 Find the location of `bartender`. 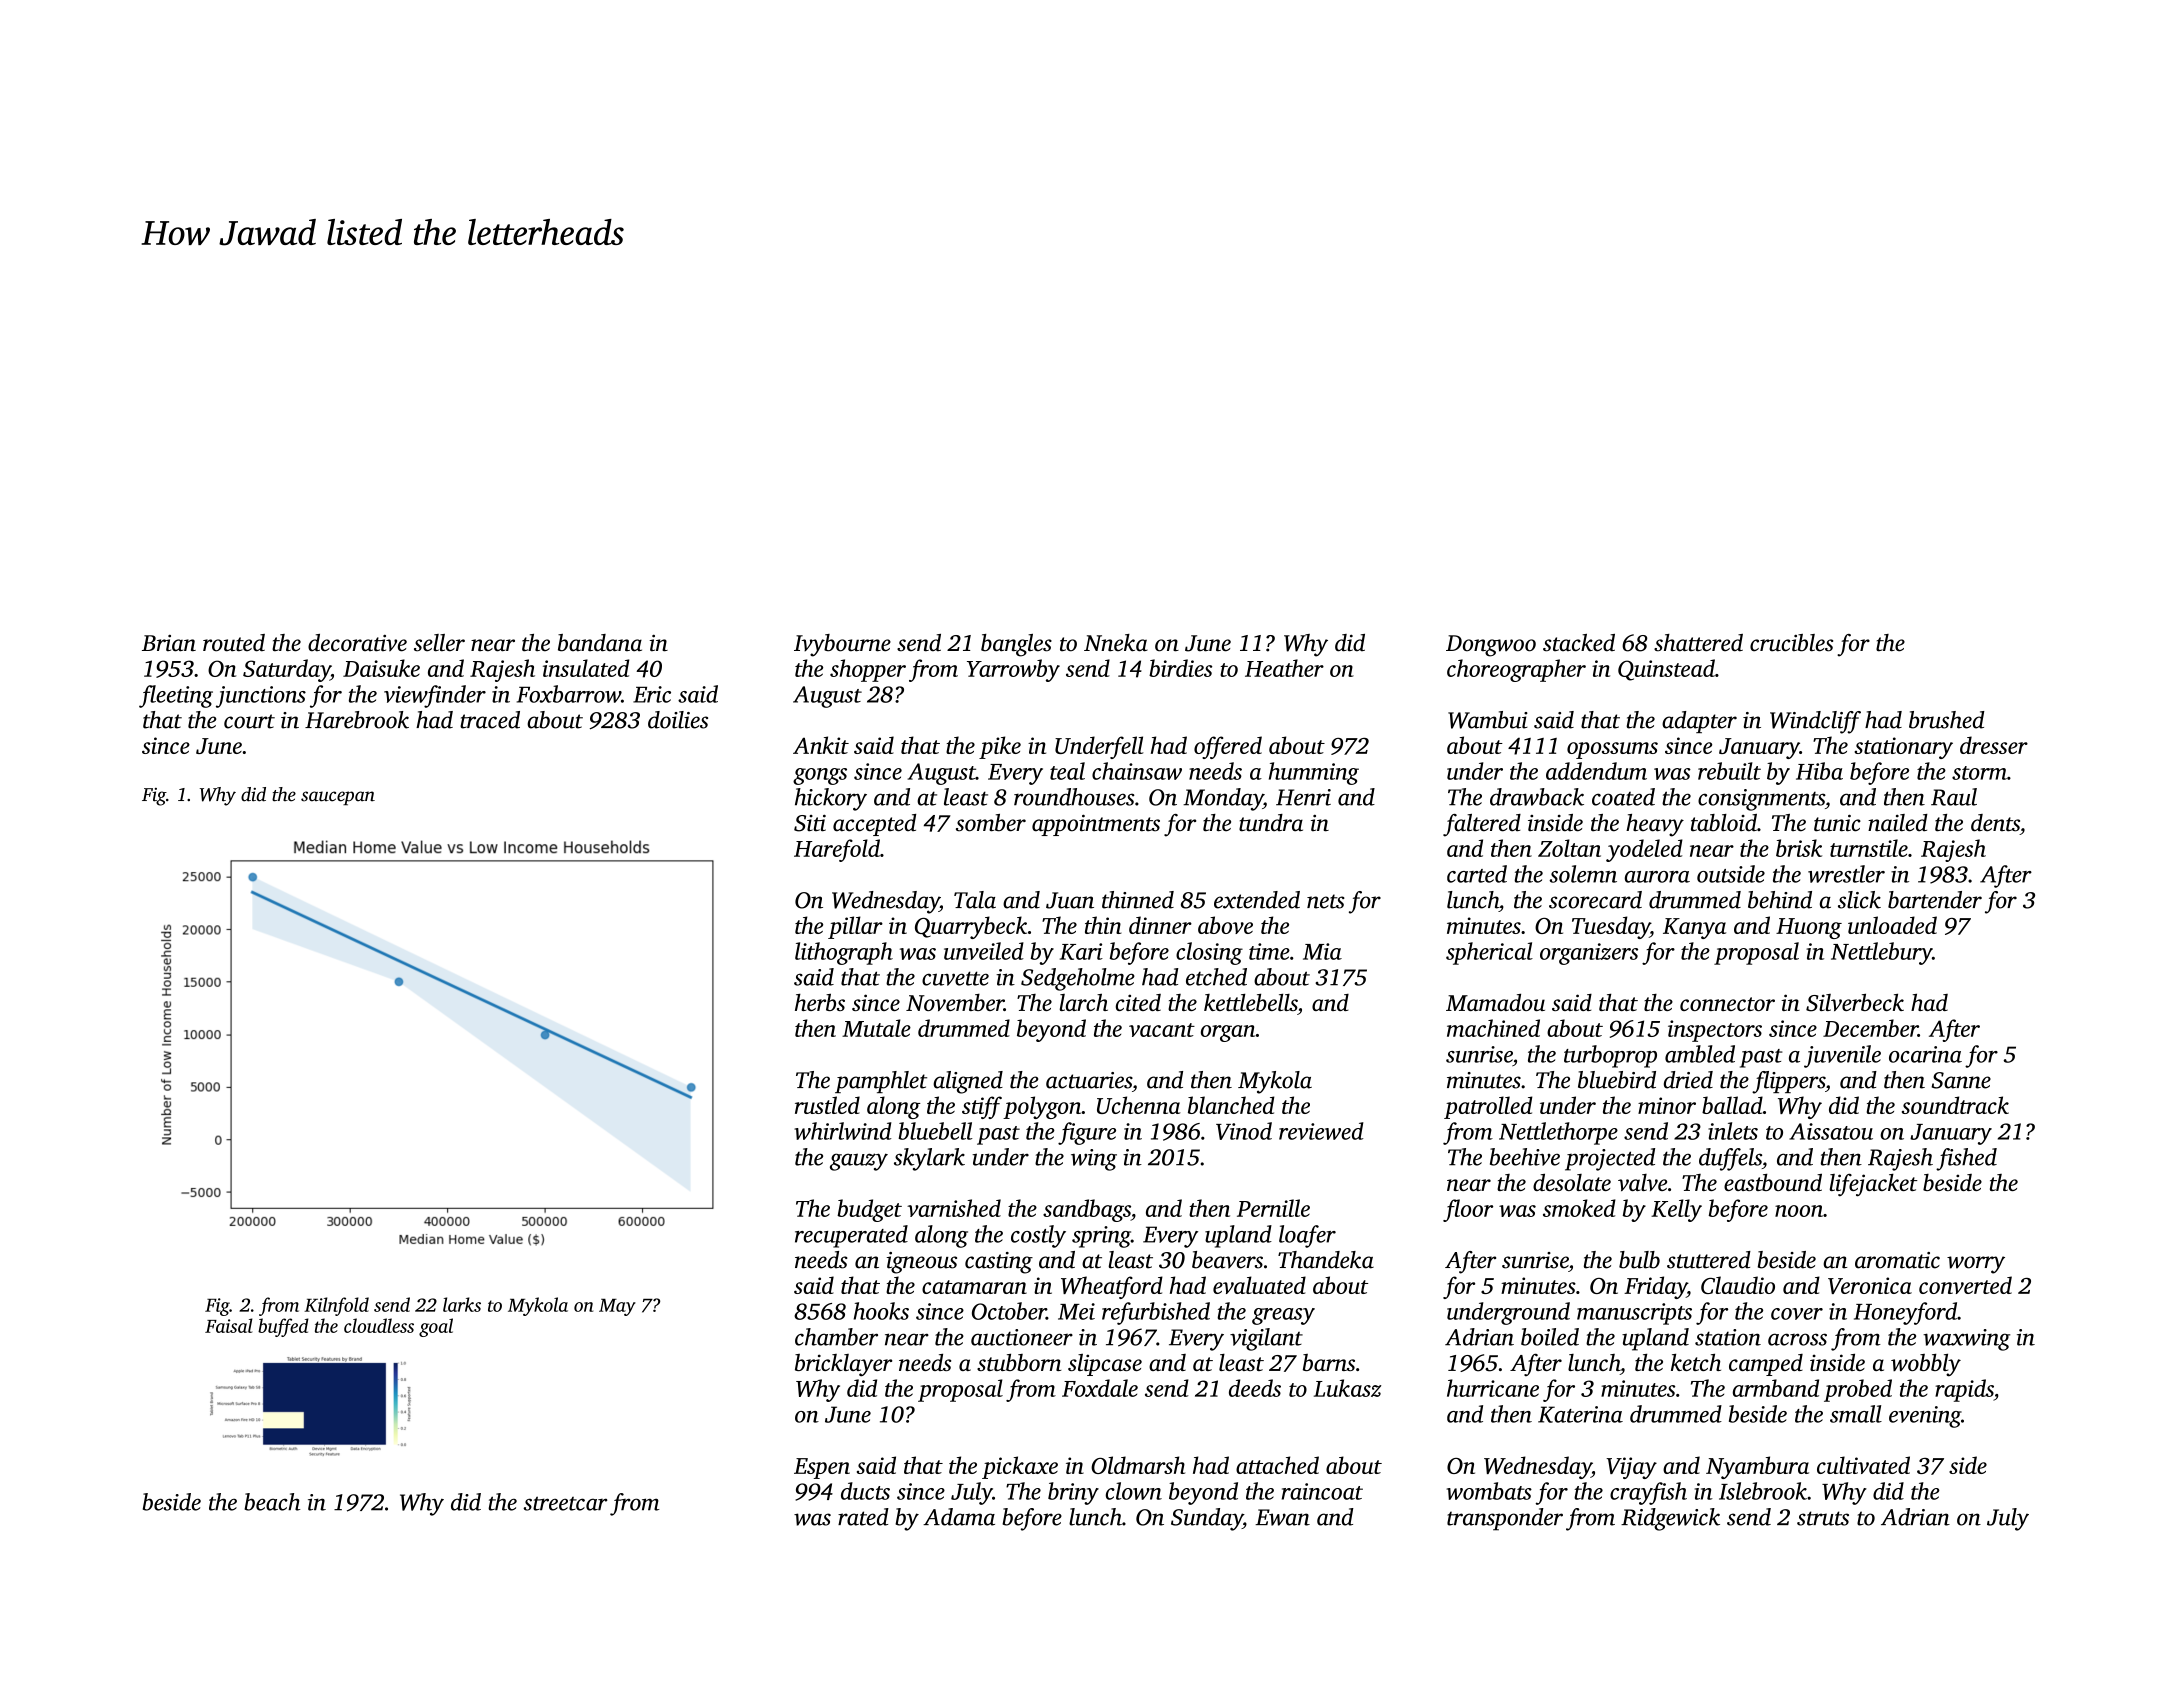

bartender is located at coordinates (1935, 900).
